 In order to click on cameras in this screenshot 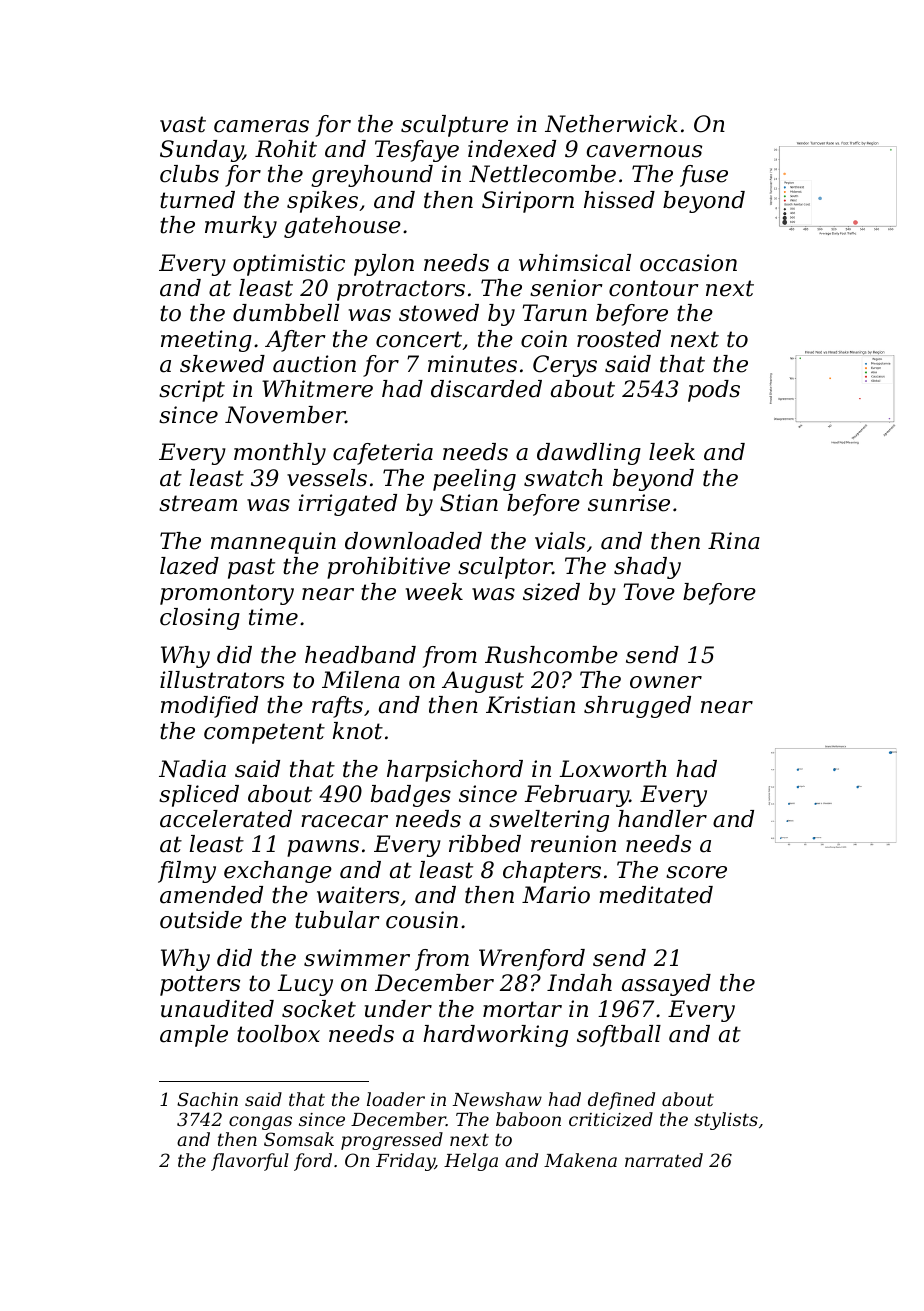, I will do `click(261, 126)`.
